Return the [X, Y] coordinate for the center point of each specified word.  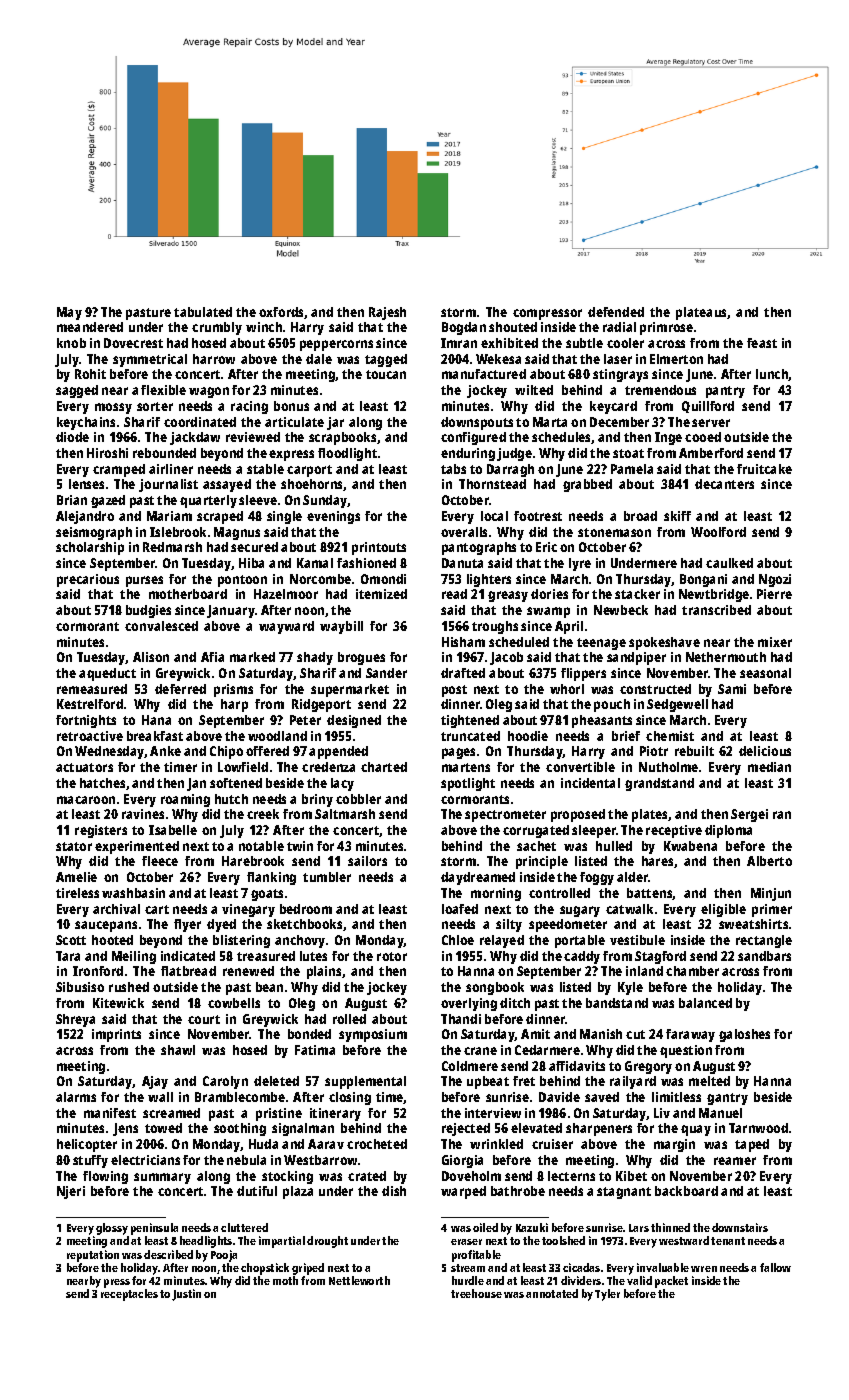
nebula [246, 1160]
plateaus [702, 313]
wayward [286, 627]
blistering [241, 941]
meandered [90, 327]
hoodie [528, 736]
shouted [513, 327]
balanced [705, 1003]
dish [394, 1191]
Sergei [749, 815]
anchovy [300, 941]
